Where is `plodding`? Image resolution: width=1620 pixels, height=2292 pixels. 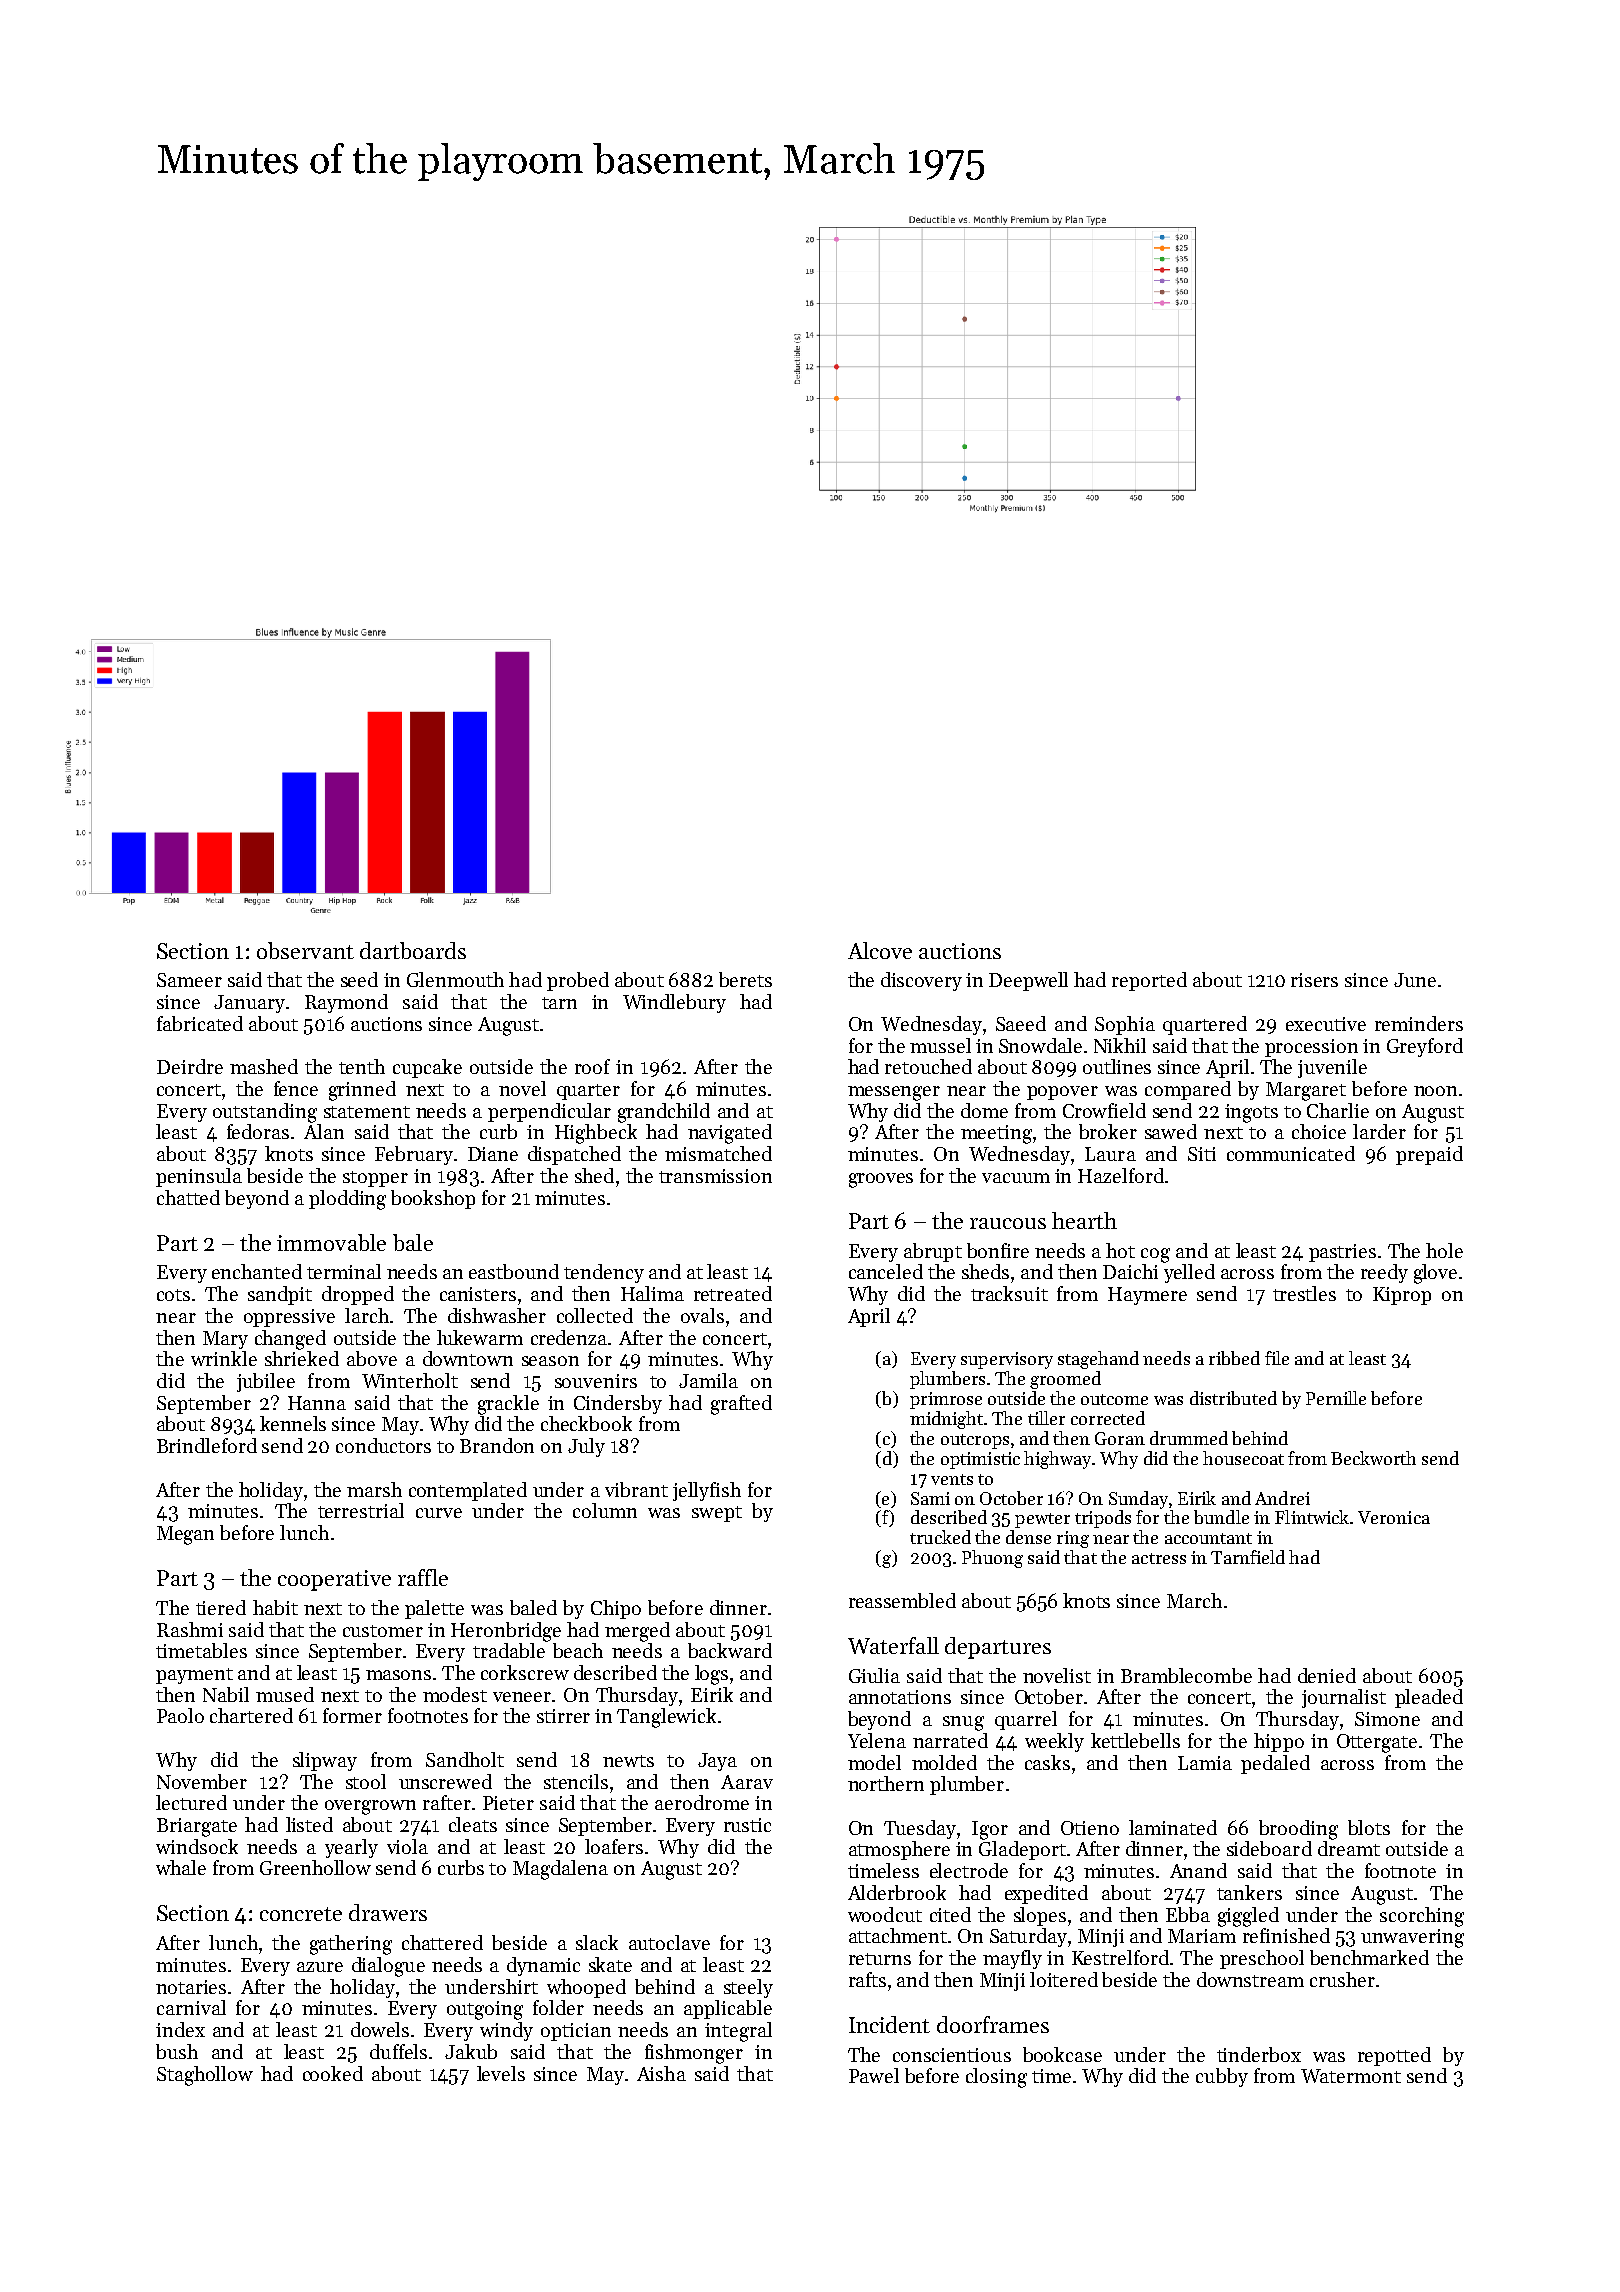 plodding is located at coordinates (347, 1200).
